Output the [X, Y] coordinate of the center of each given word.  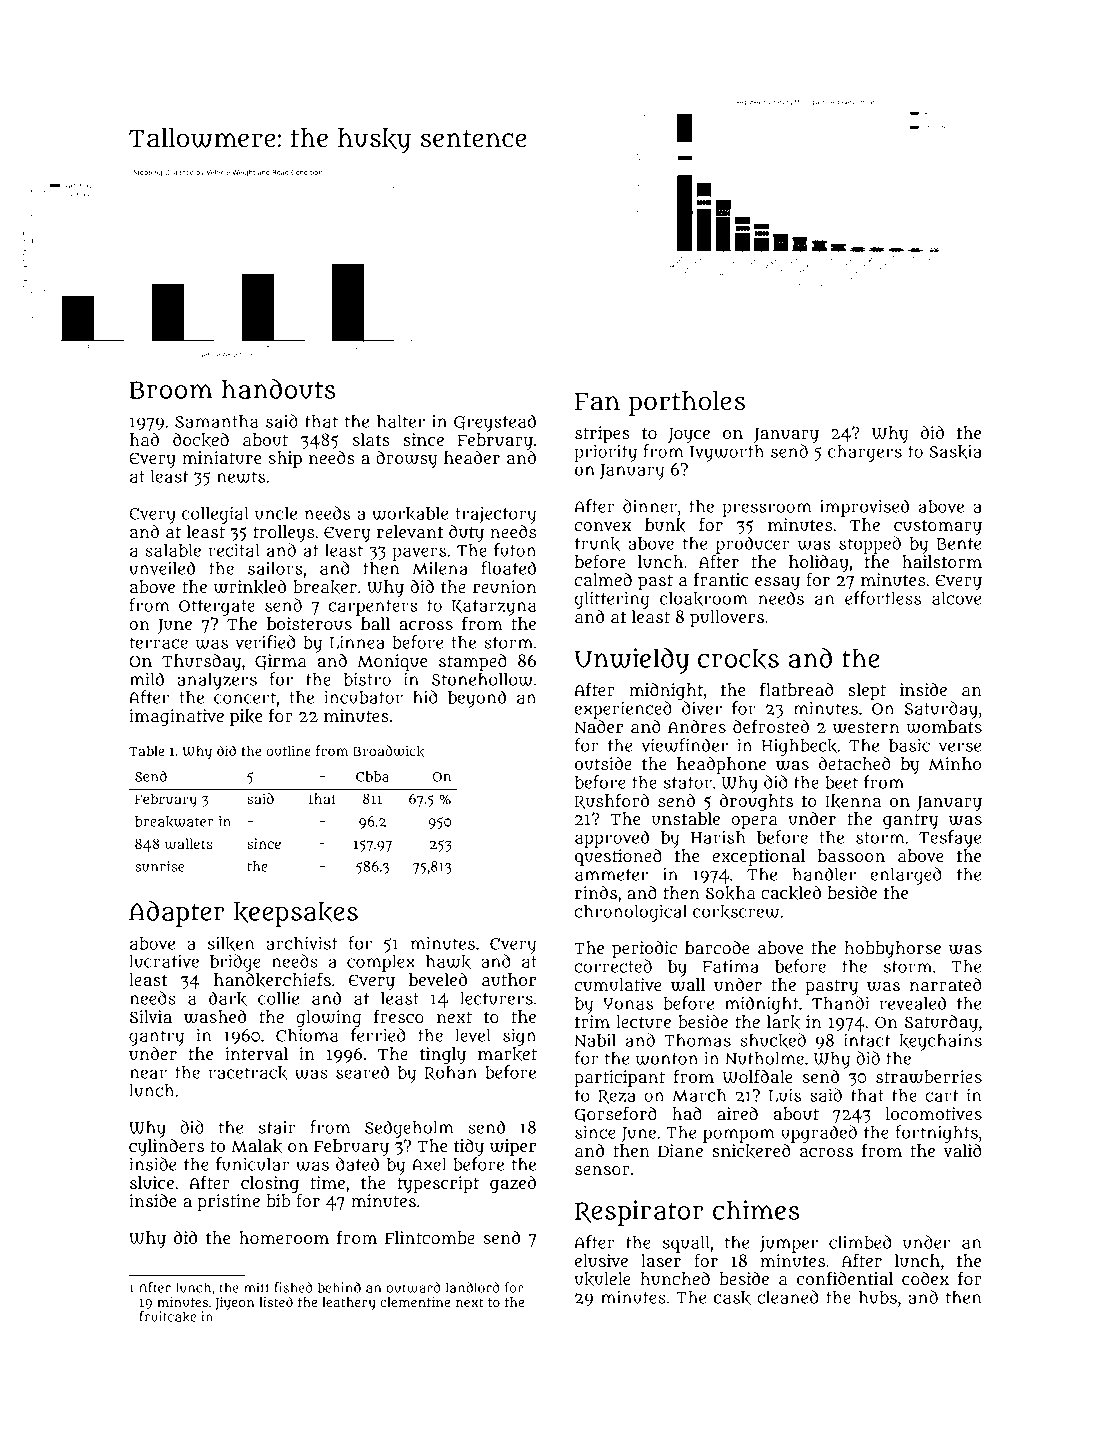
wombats [944, 727]
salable [173, 550]
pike [246, 717]
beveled [438, 979]
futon [515, 550]
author [509, 979]
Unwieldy [631, 661]
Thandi [840, 1003]
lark [783, 1022]
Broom [170, 390]
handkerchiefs [272, 980]
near [148, 1074]
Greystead [495, 423]
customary [938, 527]
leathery [349, 1304]
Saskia [955, 451]
